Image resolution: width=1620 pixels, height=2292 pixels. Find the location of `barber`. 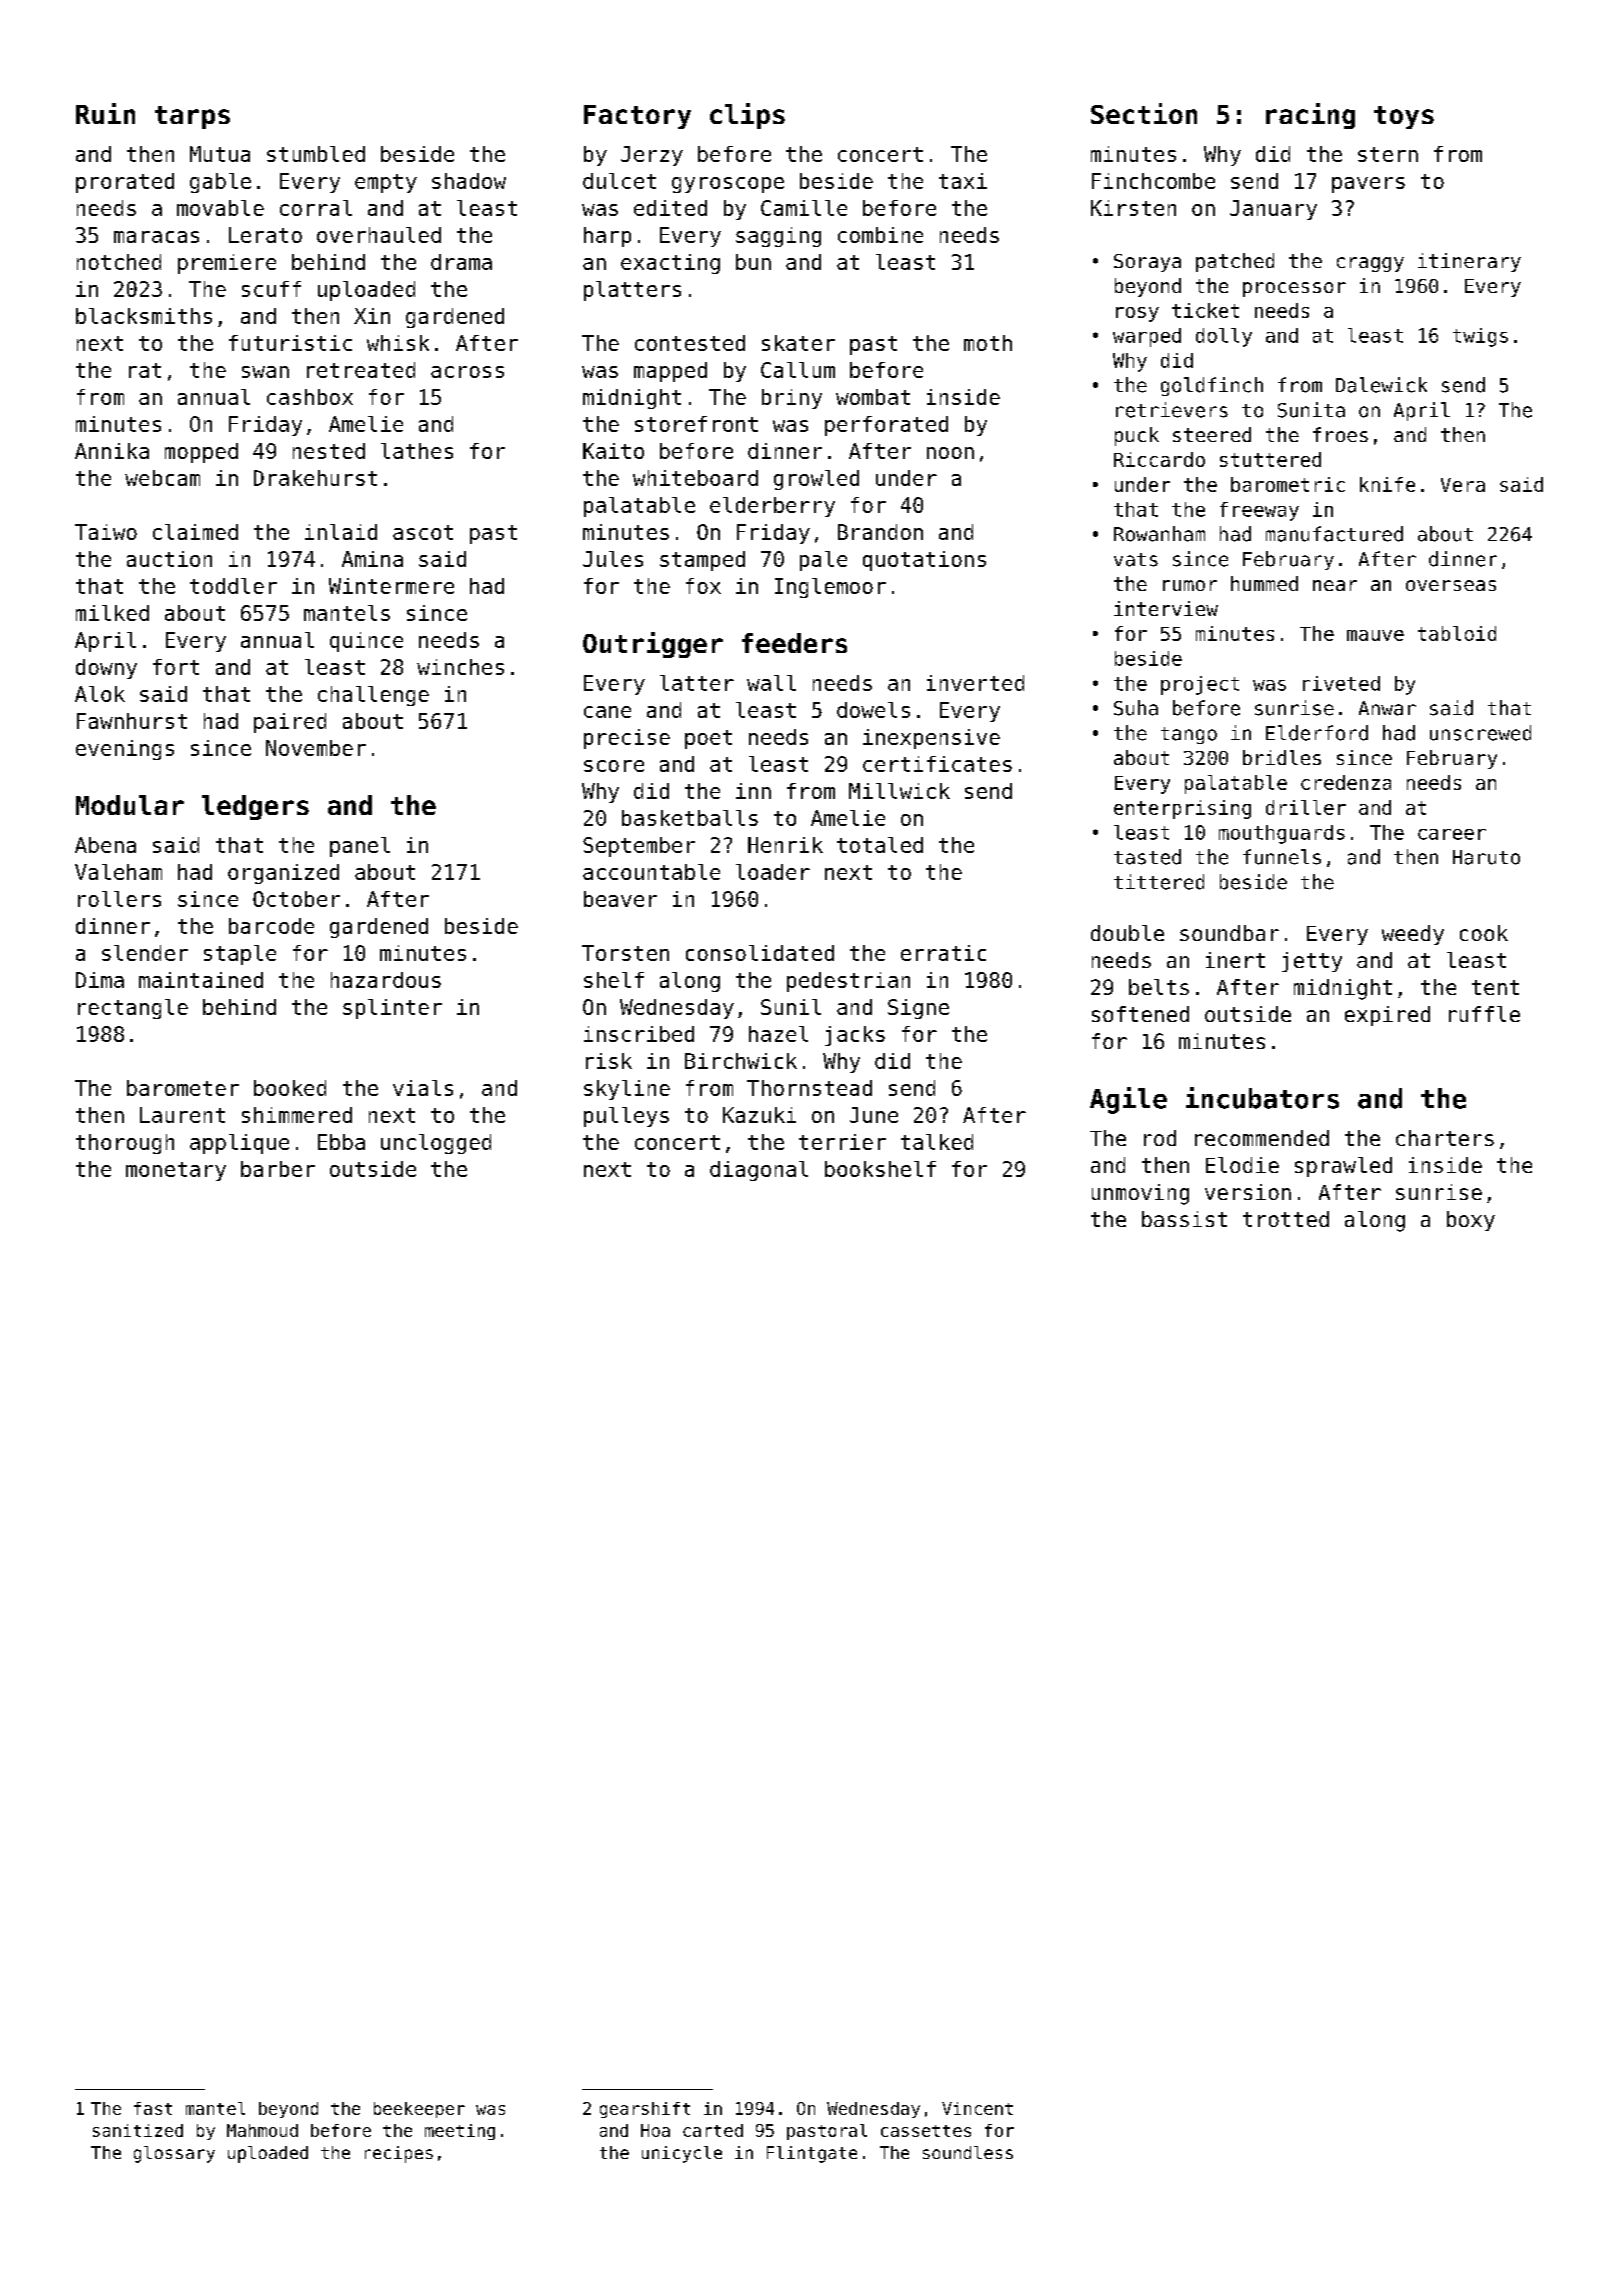

barber is located at coordinates (278, 1169).
